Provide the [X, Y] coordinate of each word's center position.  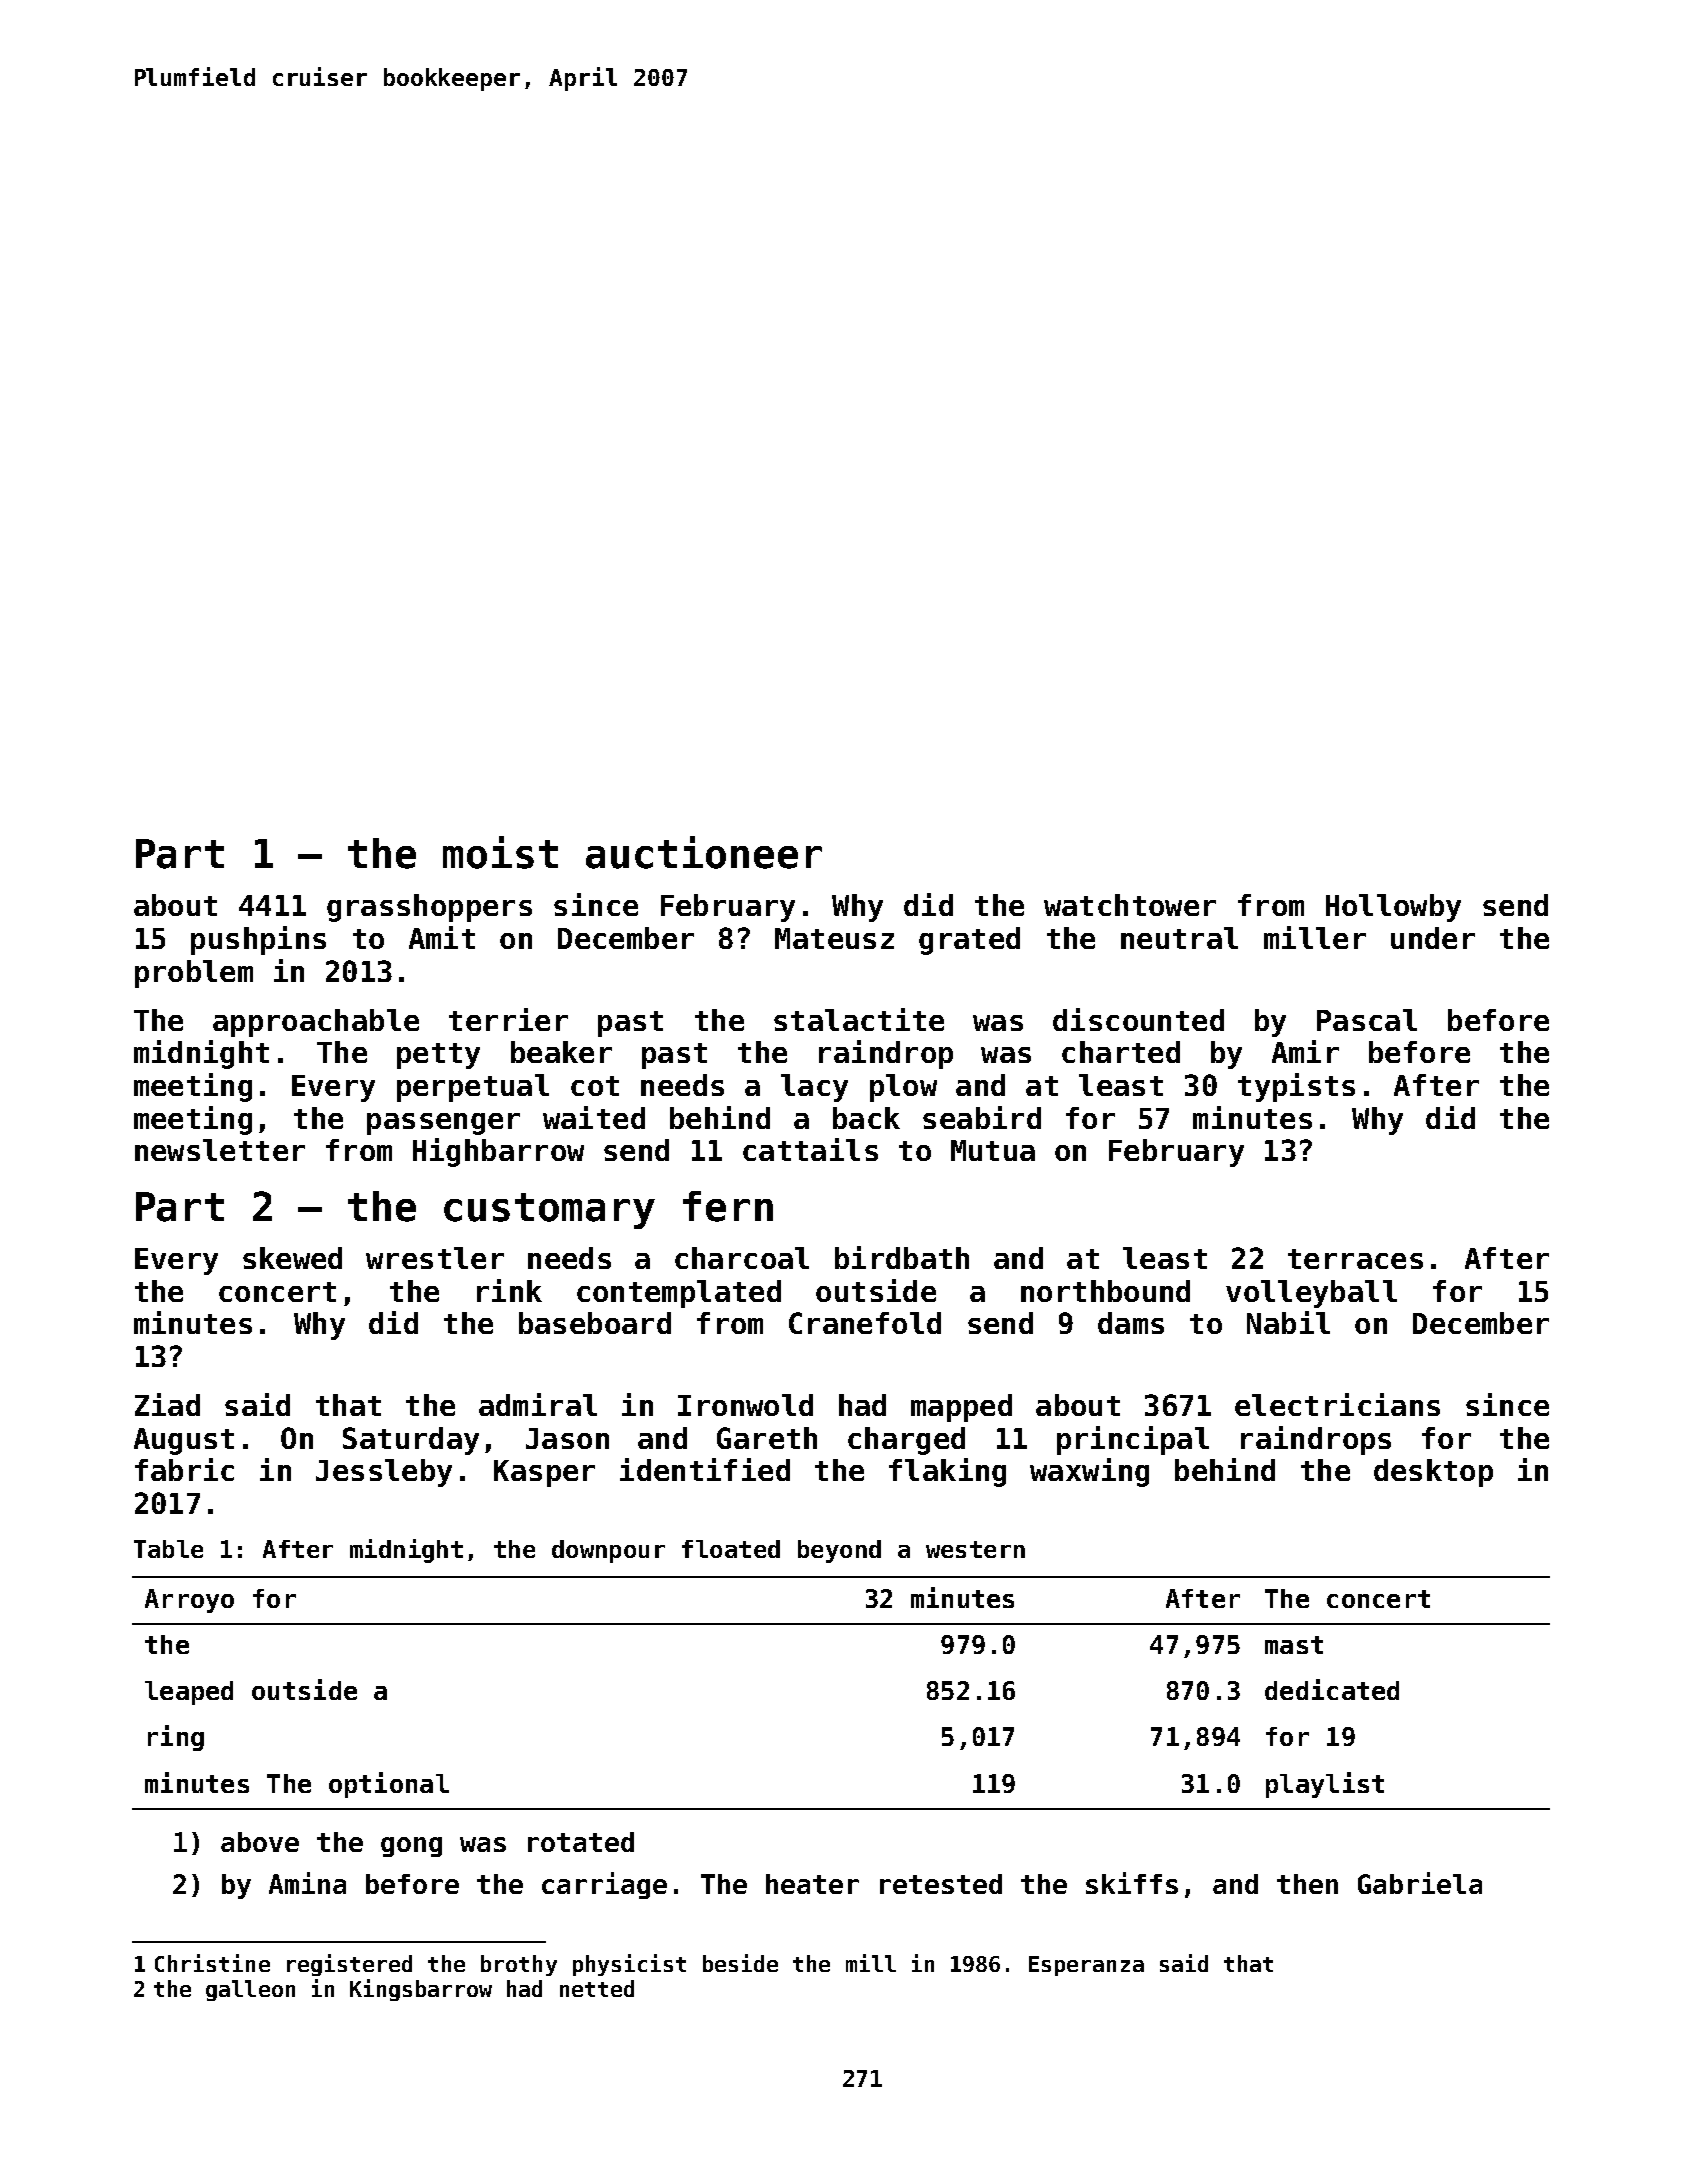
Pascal [1367, 1020]
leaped [189, 1693]
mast [1294, 1645]
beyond [839, 1551]
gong [411, 1847]
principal [1133, 1440]
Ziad [167, 1404]
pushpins [258, 940]
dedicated [1332, 1689]
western [975, 1549]
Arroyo [189, 1601]
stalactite [859, 1019]
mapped [961, 1408]
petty [438, 1056]
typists [1296, 1087]
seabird [982, 1117]
